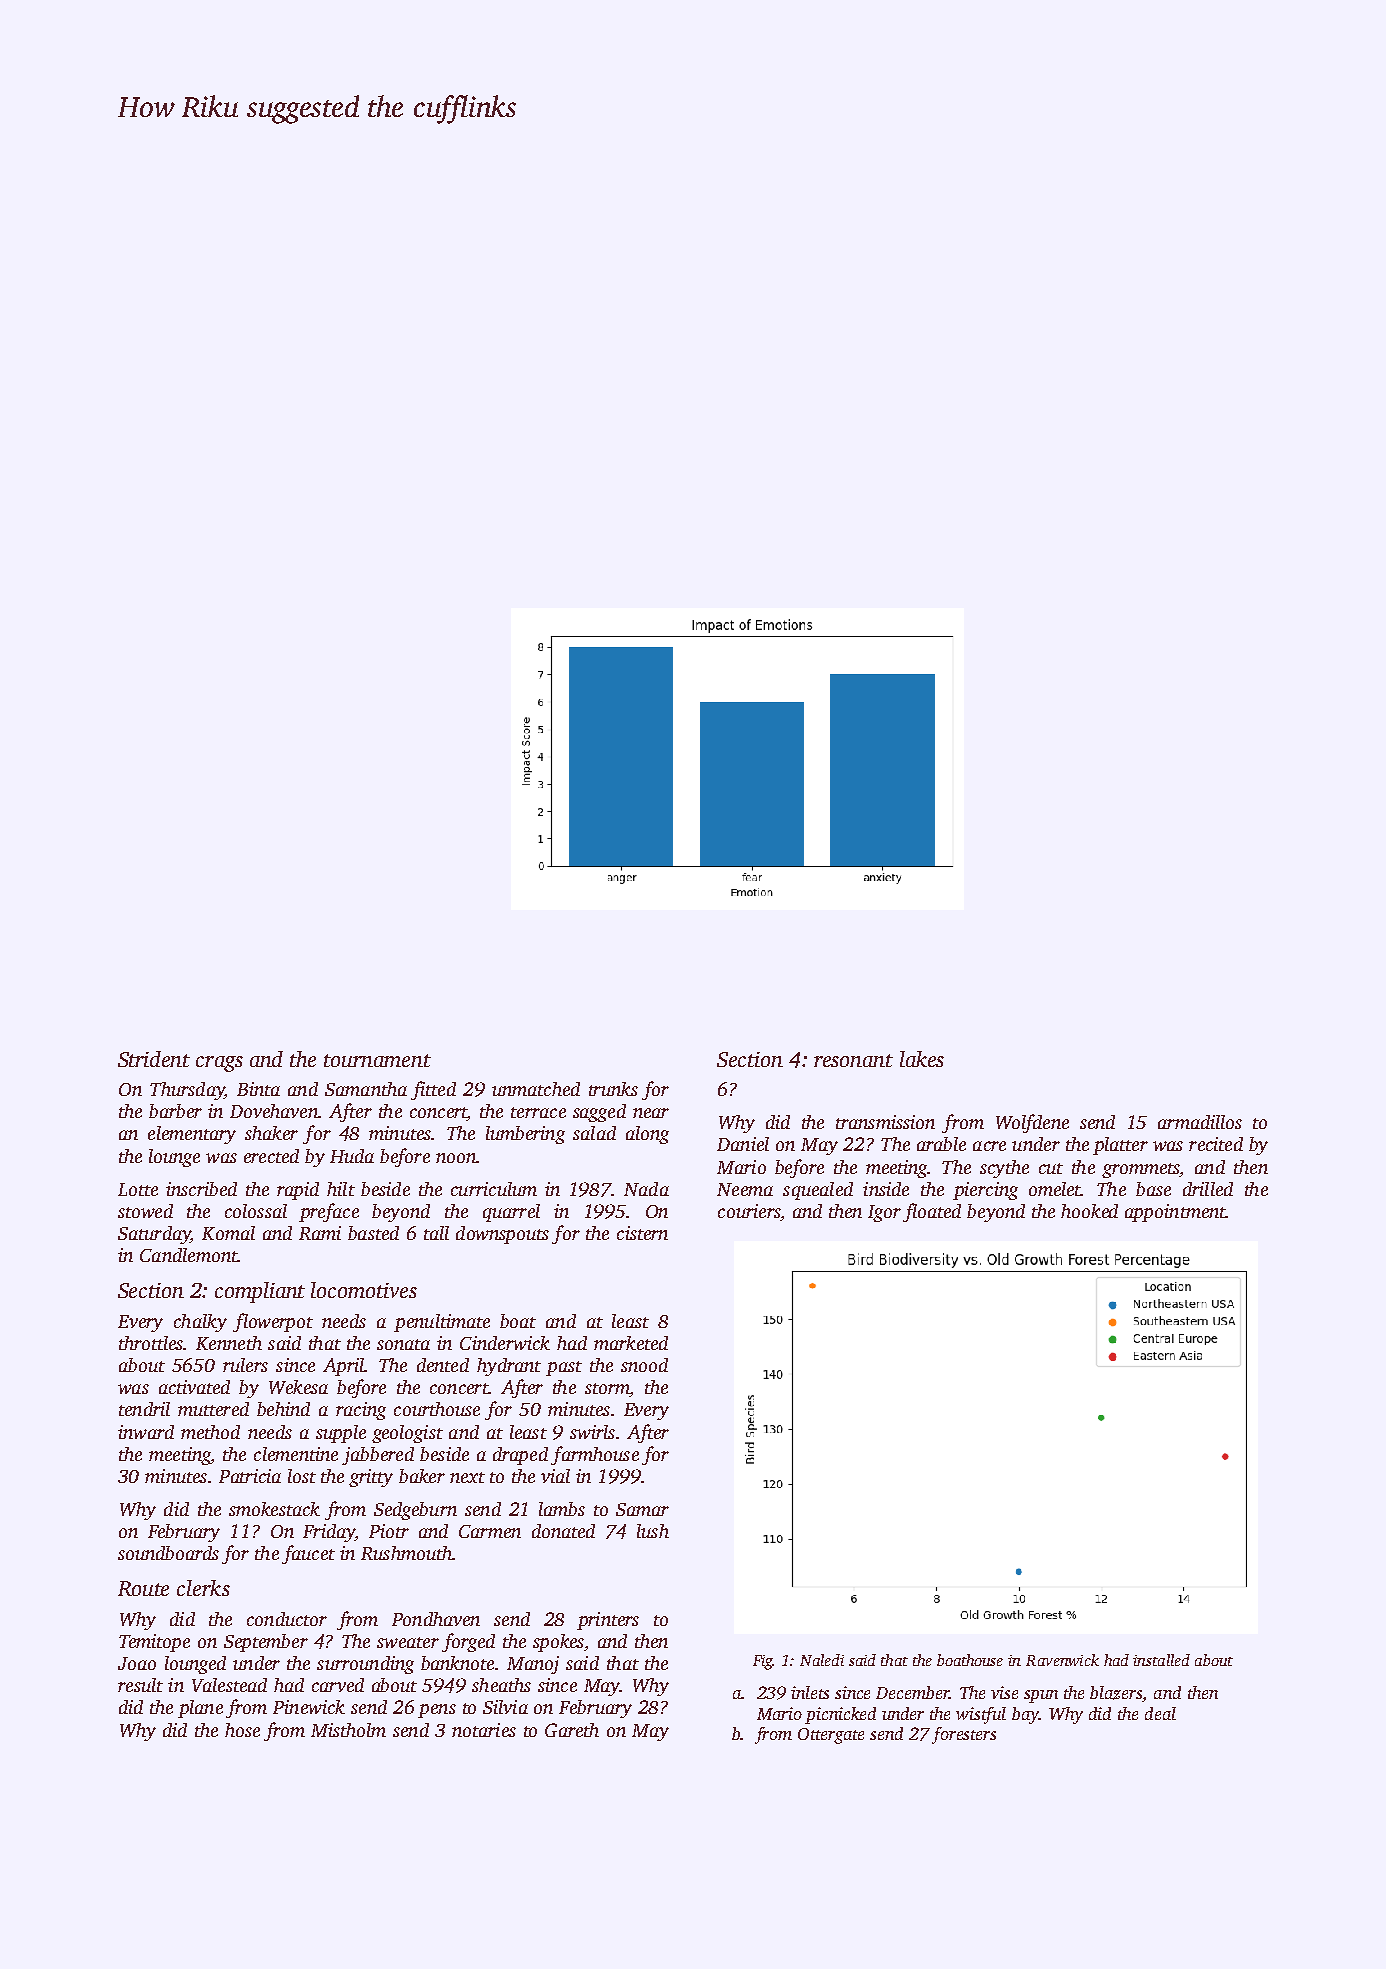  Describe the element at coordinates (200, 1709) in the screenshot. I see `plane` at that location.
